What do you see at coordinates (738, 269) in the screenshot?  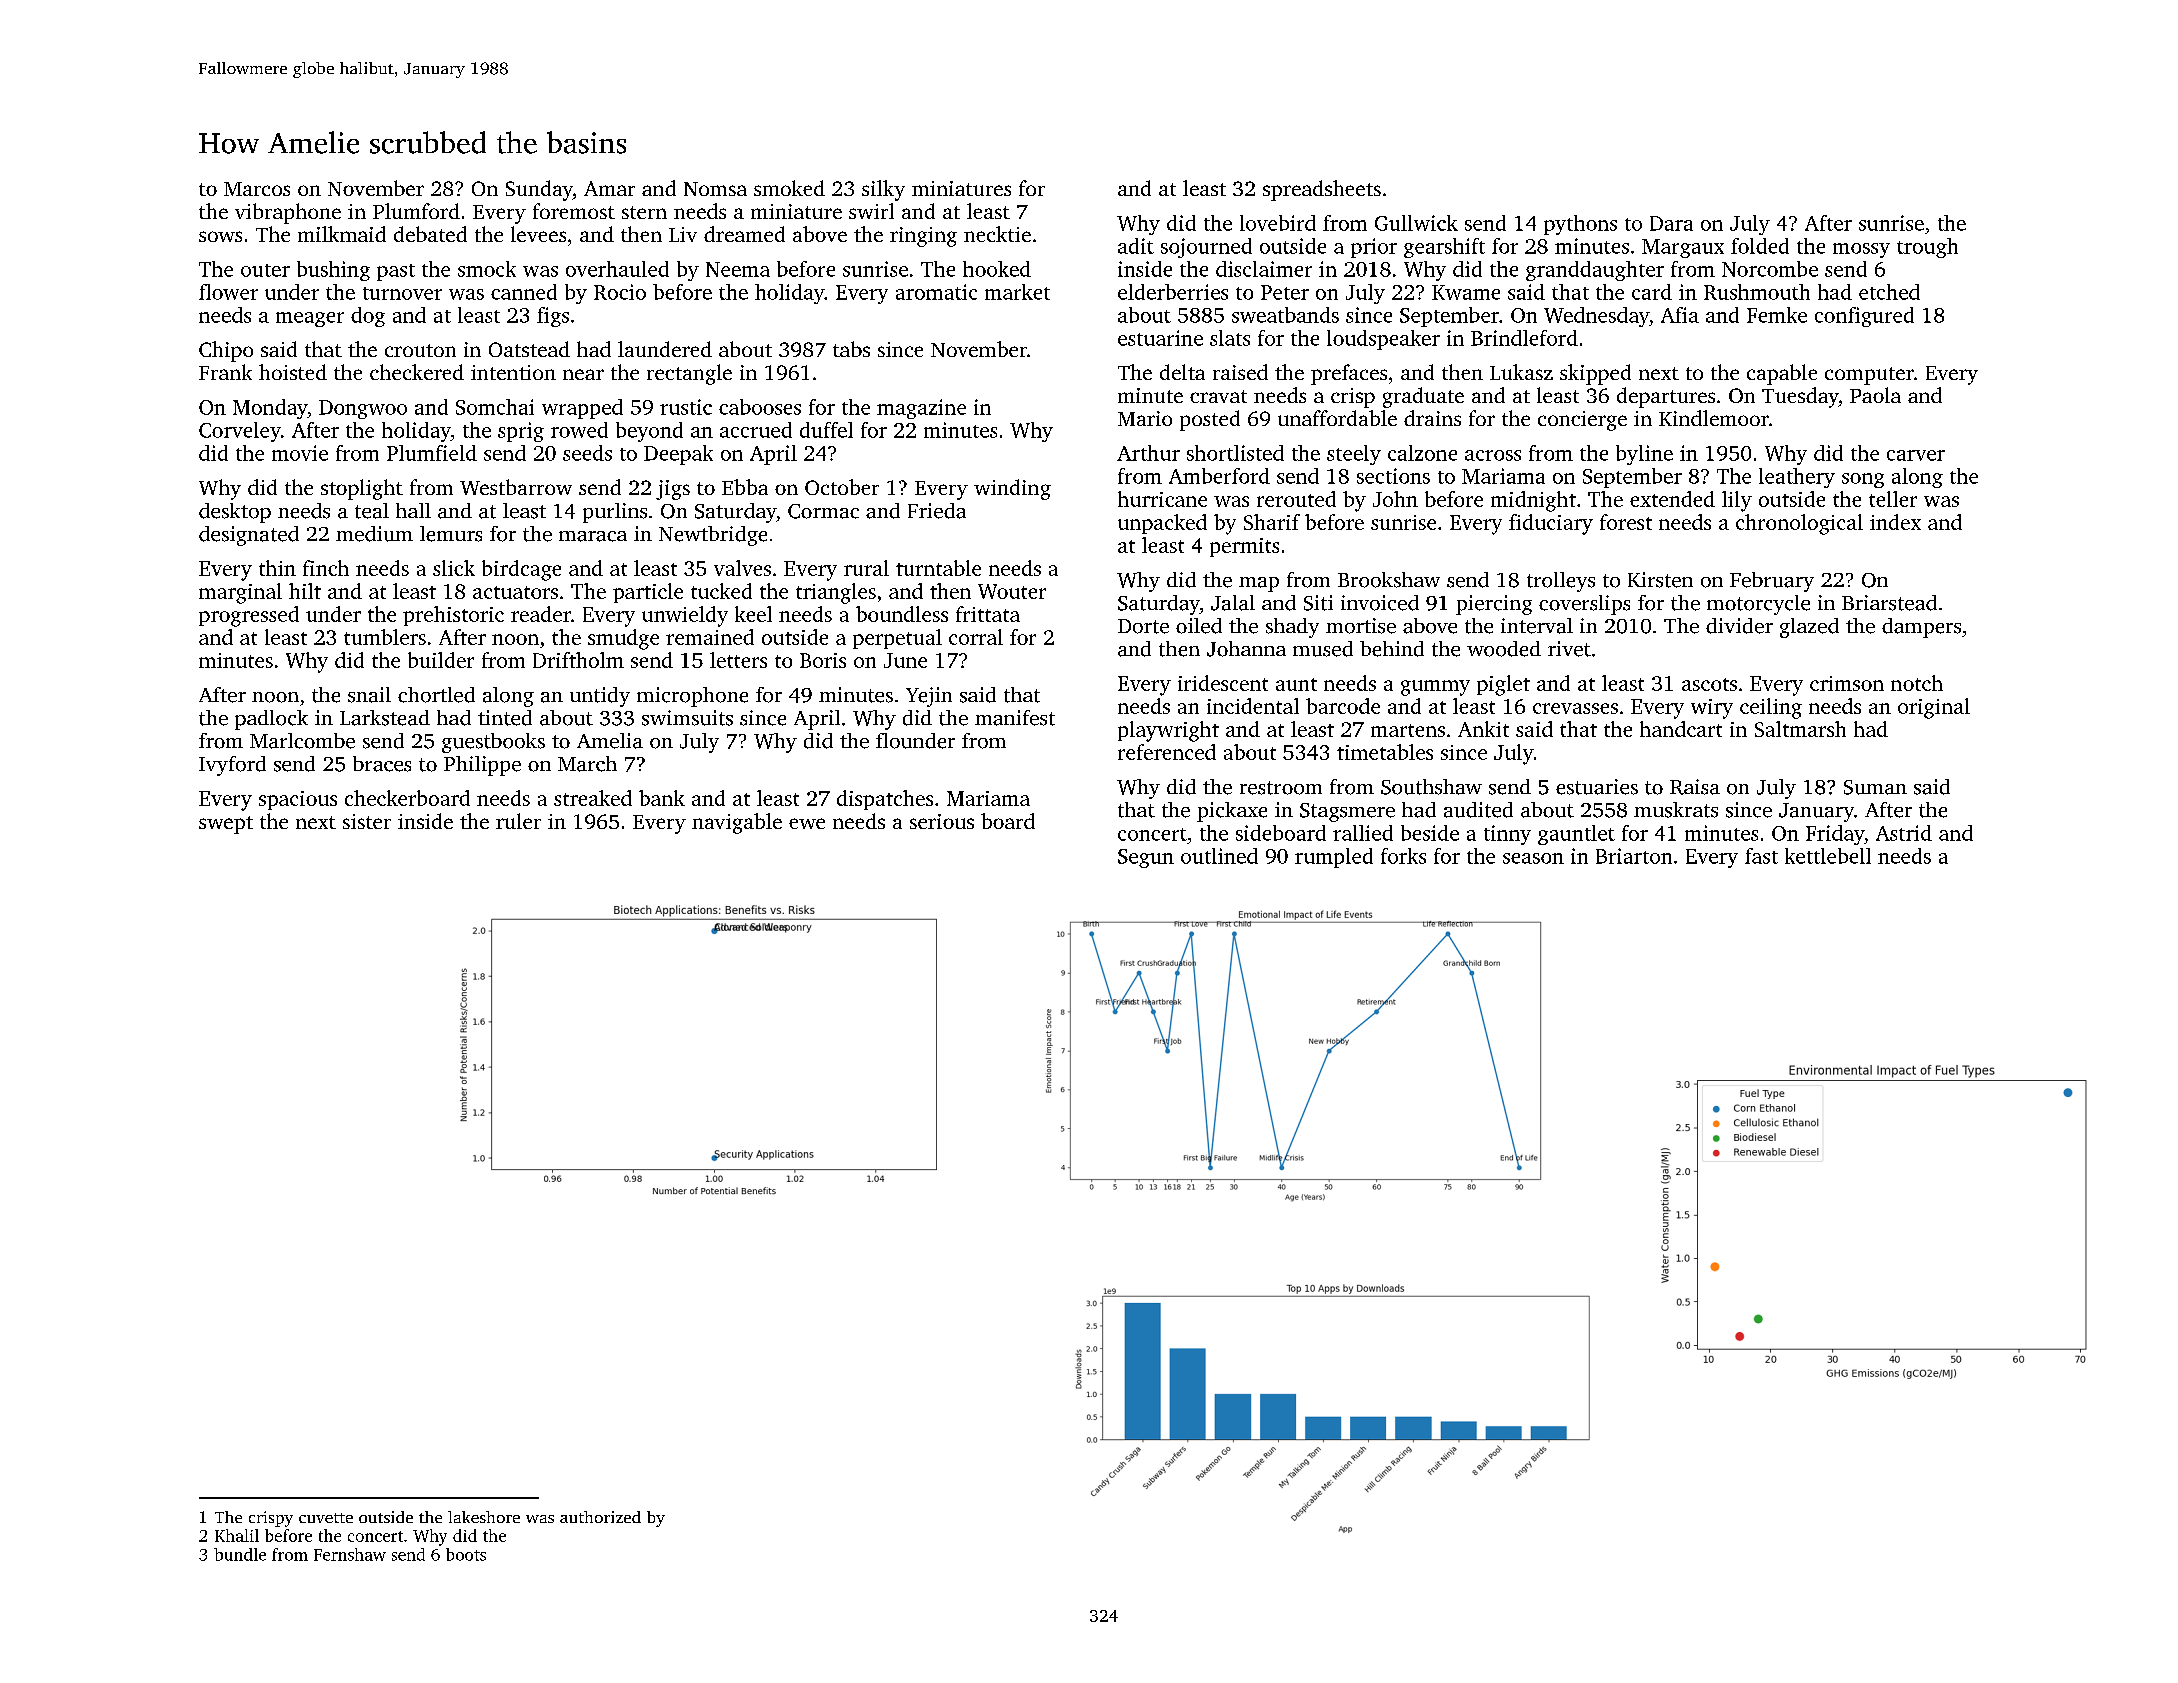 I see `Neema` at bounding box center [738, 269].
